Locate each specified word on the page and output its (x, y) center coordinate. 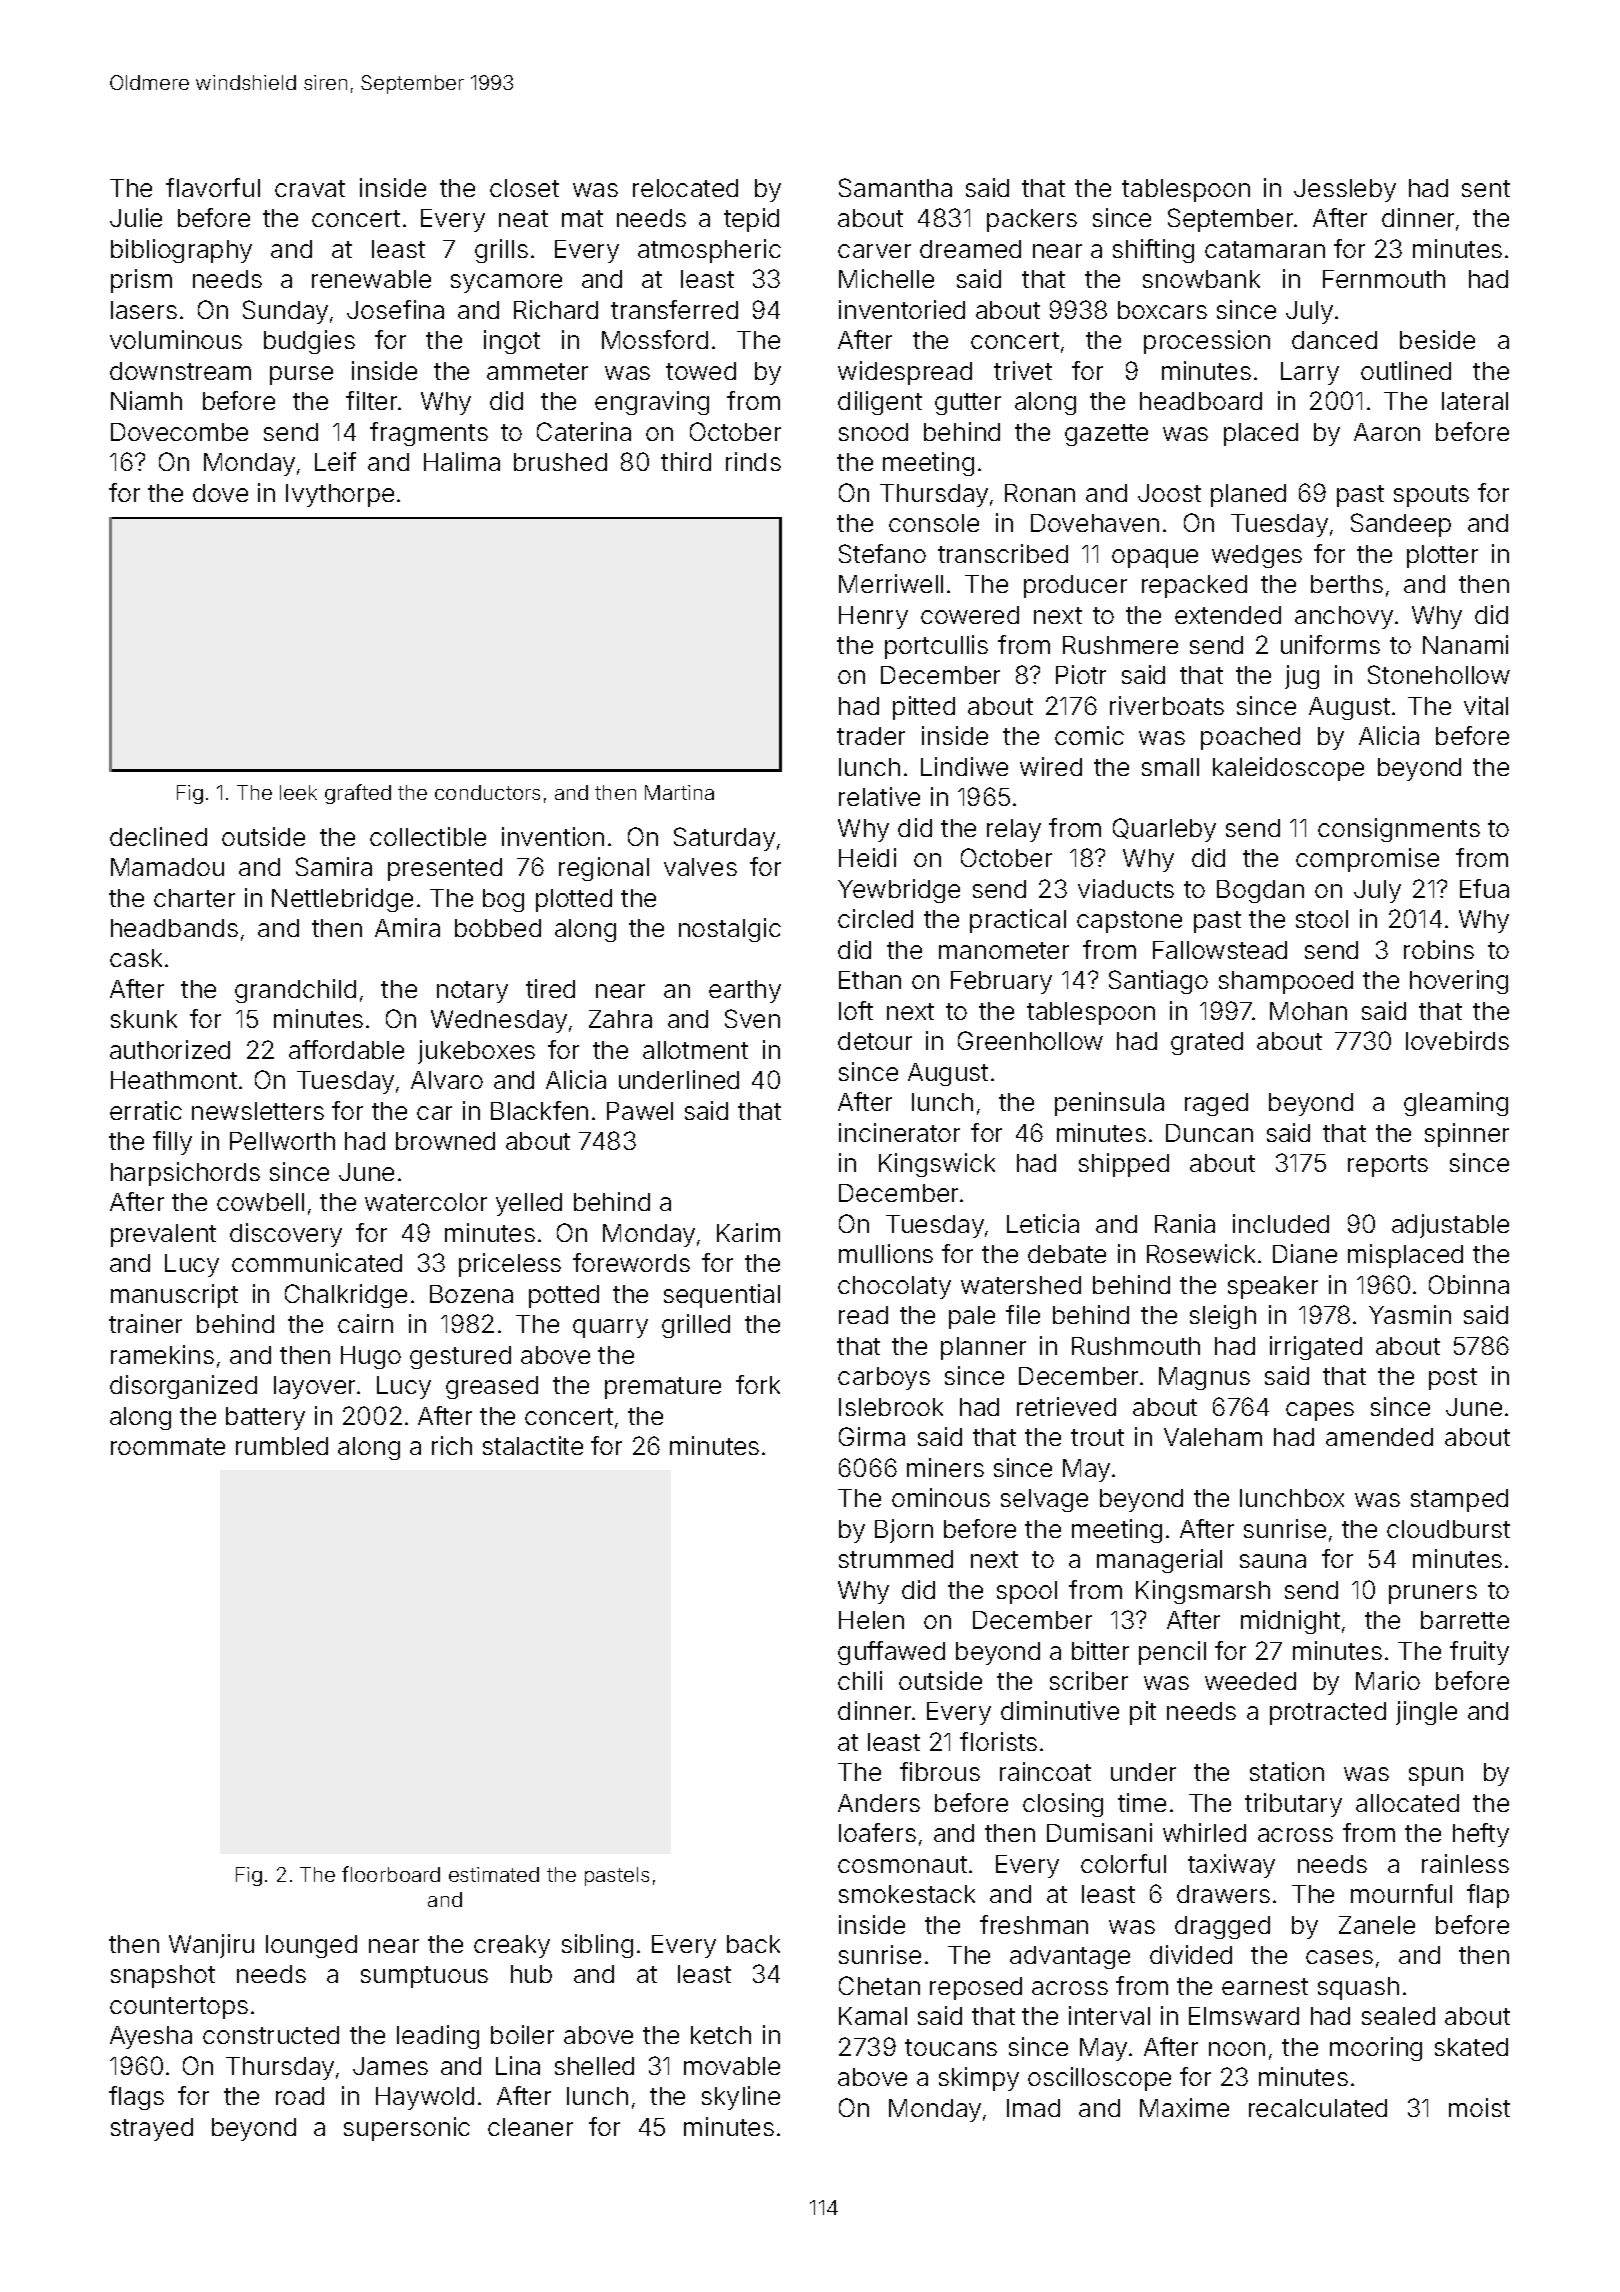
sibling (597, 1946)
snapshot (163, 1976)
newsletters (258, 1111)
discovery (286, 1235)
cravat (310, 188)
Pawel (640, 1111)
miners (945, 1467)
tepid (751, 220)
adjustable (1450, 1226)
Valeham (1213, 1437)
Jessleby (1345, 190)
